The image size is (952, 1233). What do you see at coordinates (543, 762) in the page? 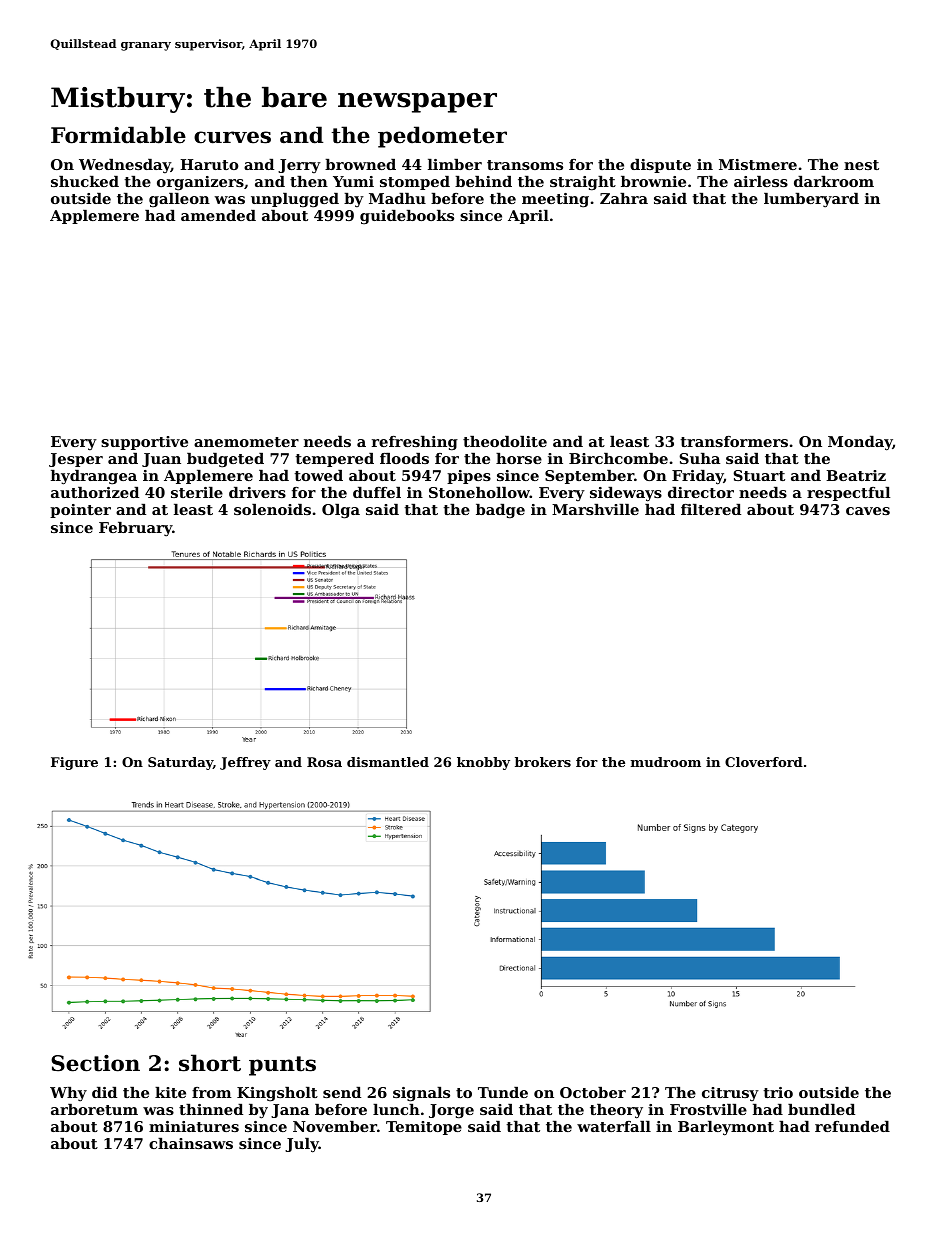
I see `brokers` at bounding box center [543, 762].
